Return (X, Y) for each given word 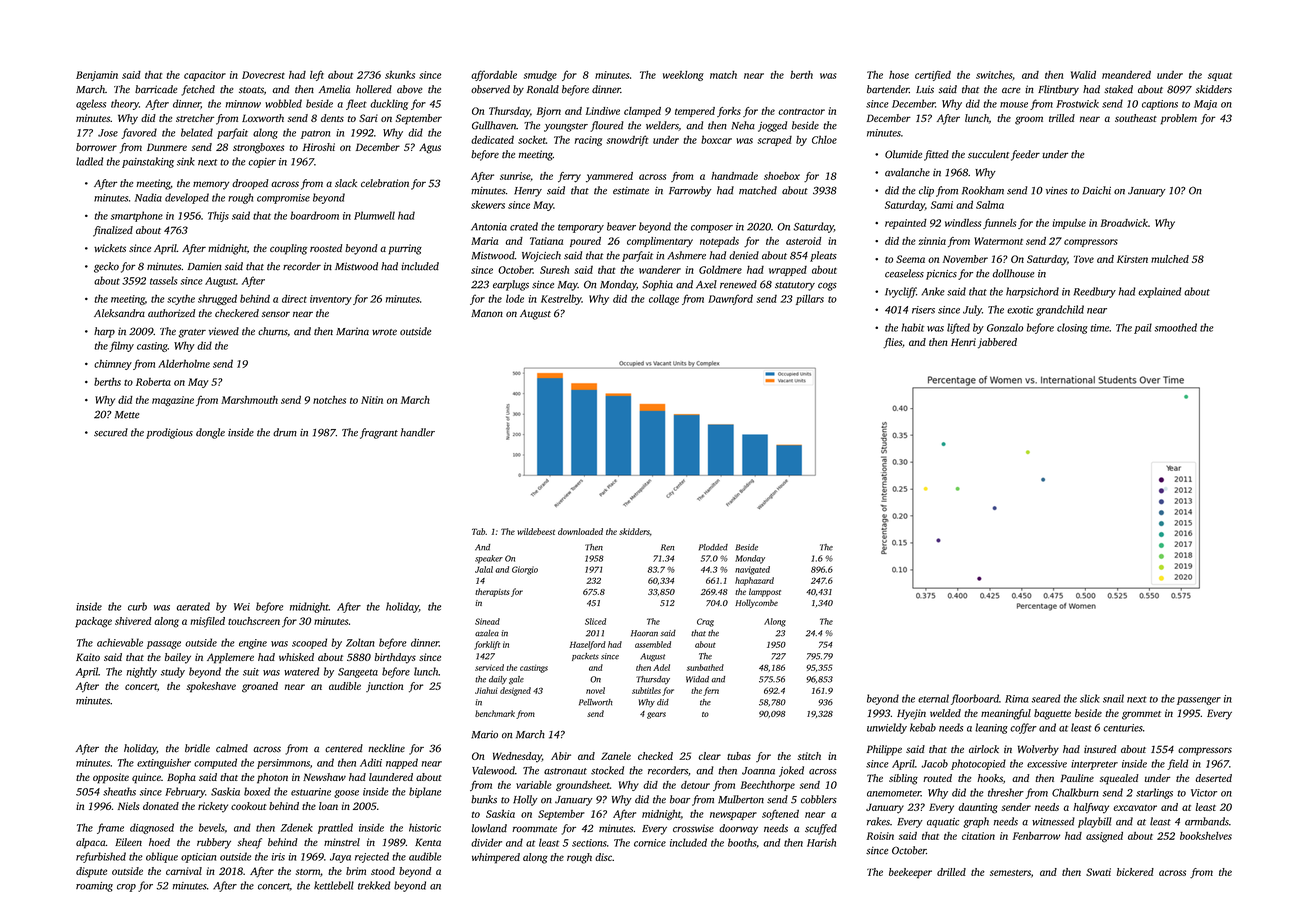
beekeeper (910, 873)
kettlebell (334, 885)
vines (1056, 190)
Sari (368, 118)
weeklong (683, 76)
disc (603, 857)
